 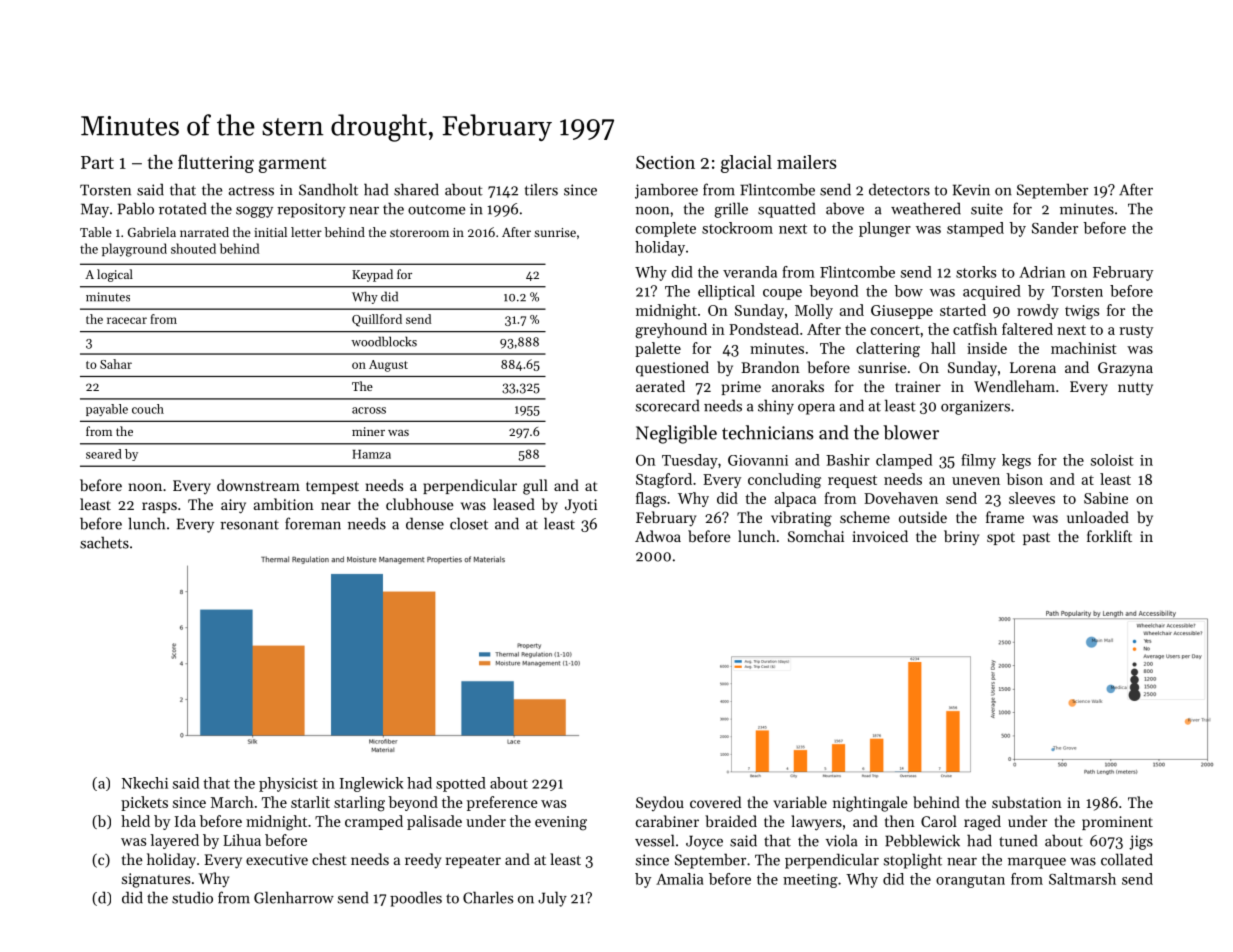 I want to click on stockroom, so click(x=737, y=228).
